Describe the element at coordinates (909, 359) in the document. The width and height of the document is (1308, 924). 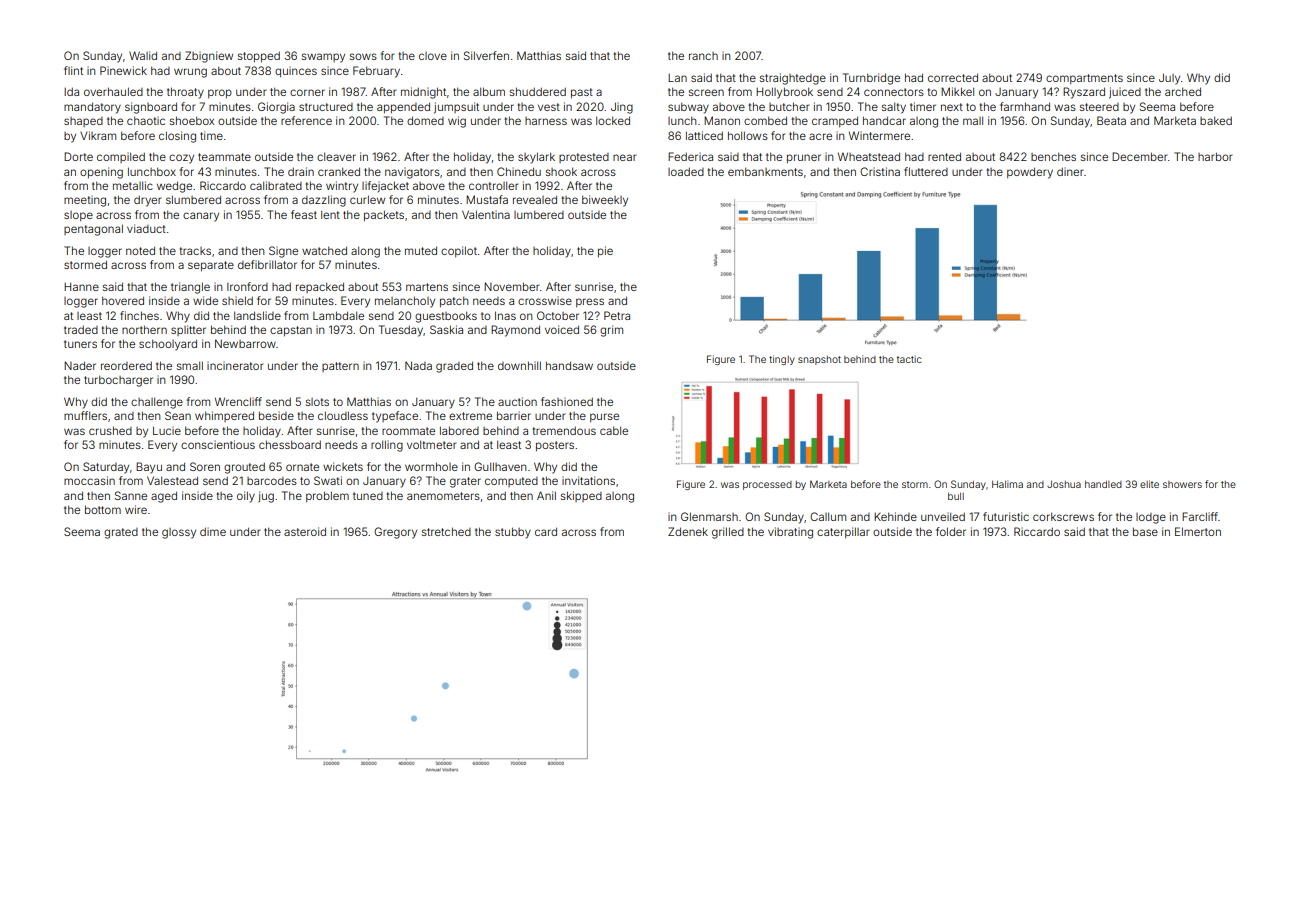
I see `tactic` at that location.
